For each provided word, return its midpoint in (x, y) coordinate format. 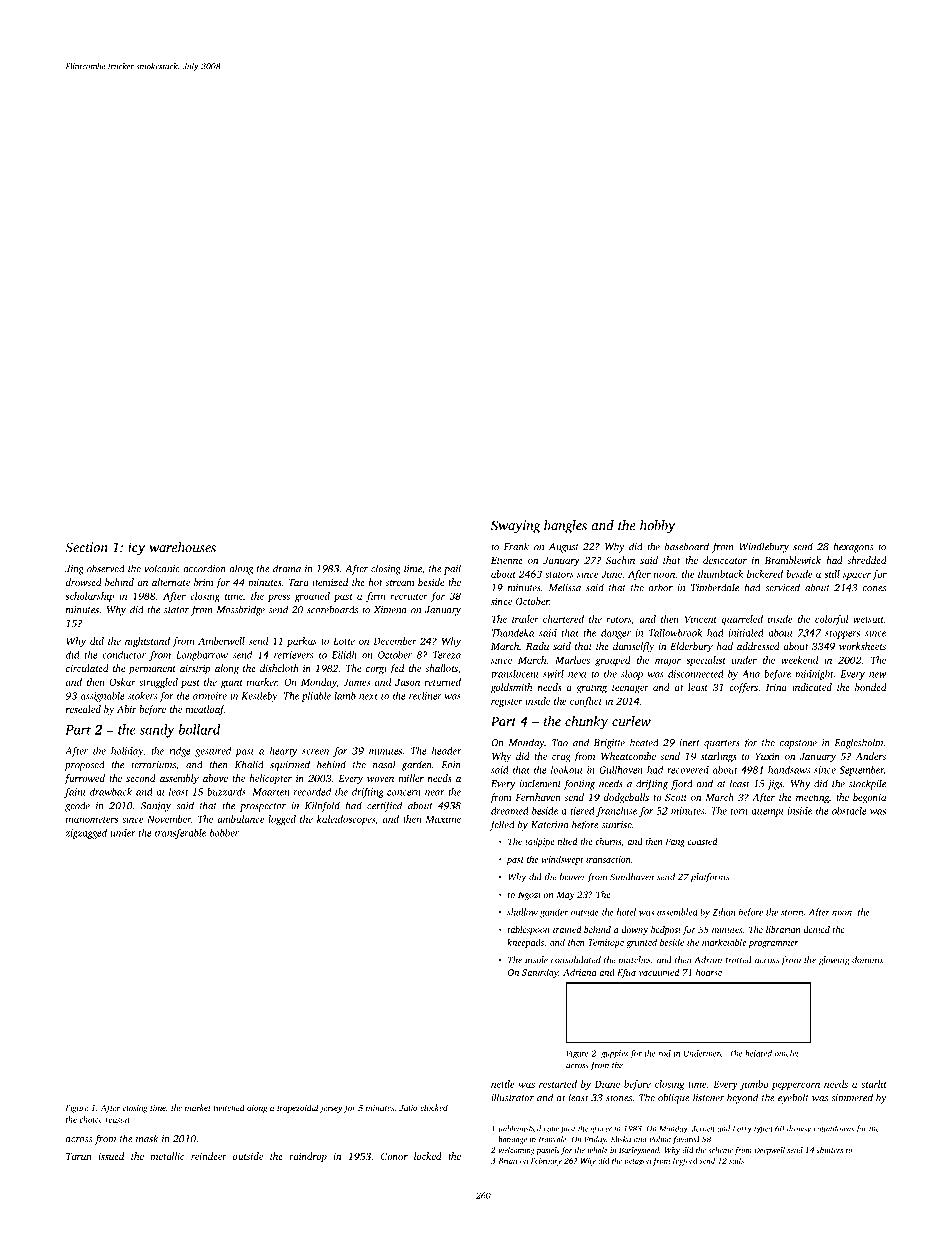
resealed (83, 709)
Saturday (540, 973)
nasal (384, 764)
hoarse (709, 972)
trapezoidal (297, 1108)
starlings (719, 757)
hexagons (853, 547)
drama (287, 568)
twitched (229, 1107)
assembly (179, 779)
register (507, 702)
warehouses (182, 547)
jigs (775, 785)
